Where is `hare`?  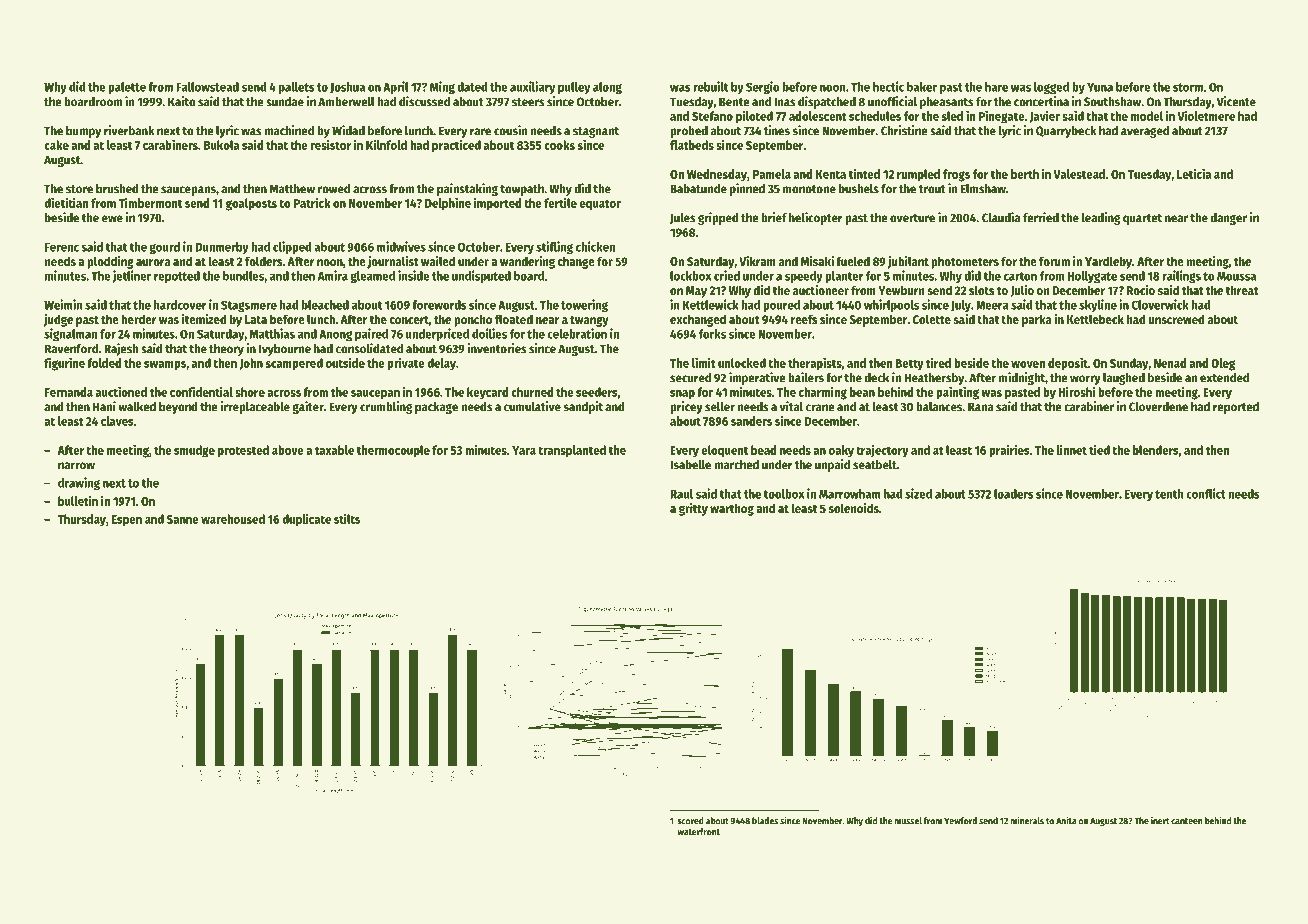 hare is located at coordinates (996, 87).
